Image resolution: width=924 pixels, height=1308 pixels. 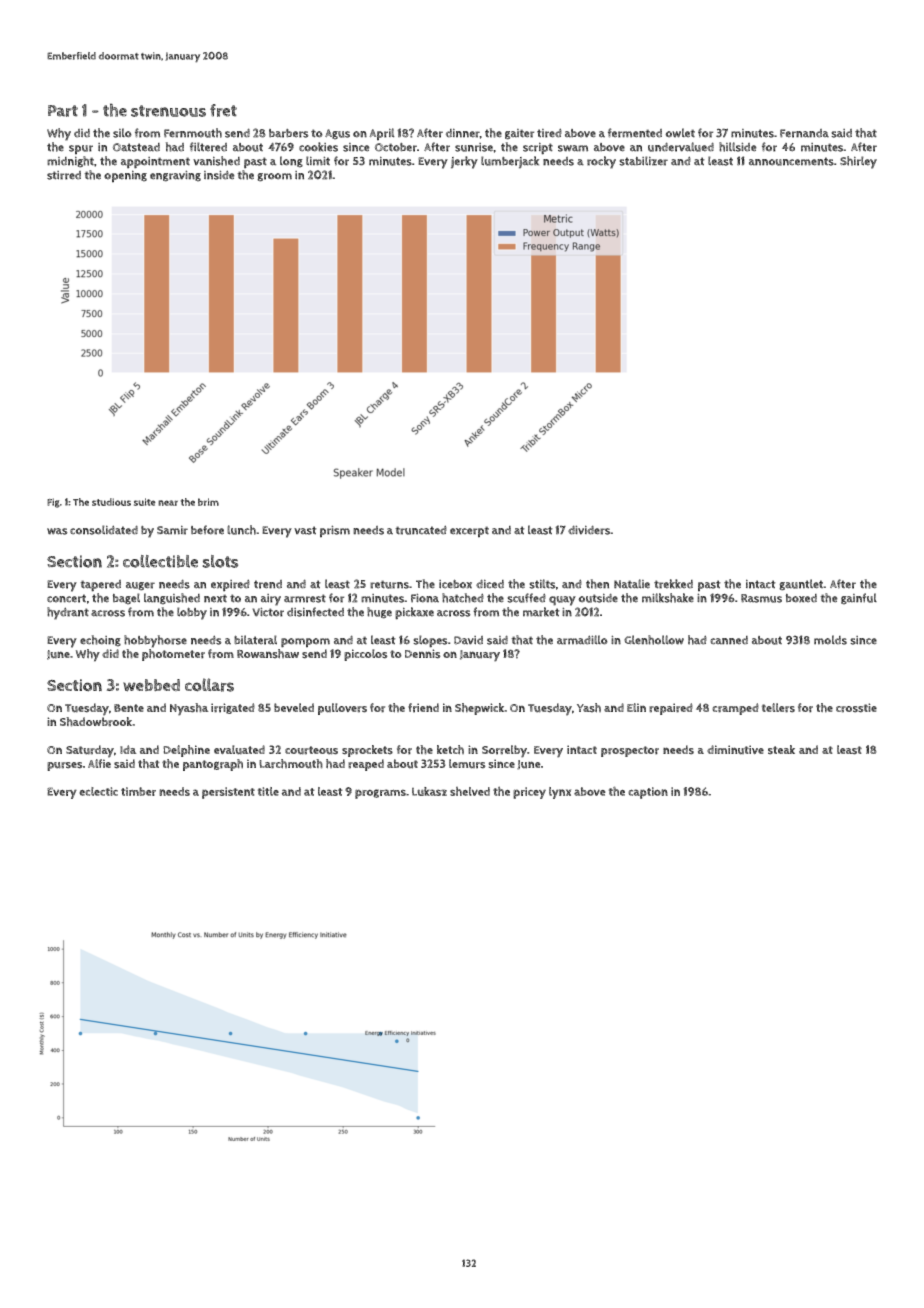 I want to click on stabilizer, so click(x=643, y=161).
